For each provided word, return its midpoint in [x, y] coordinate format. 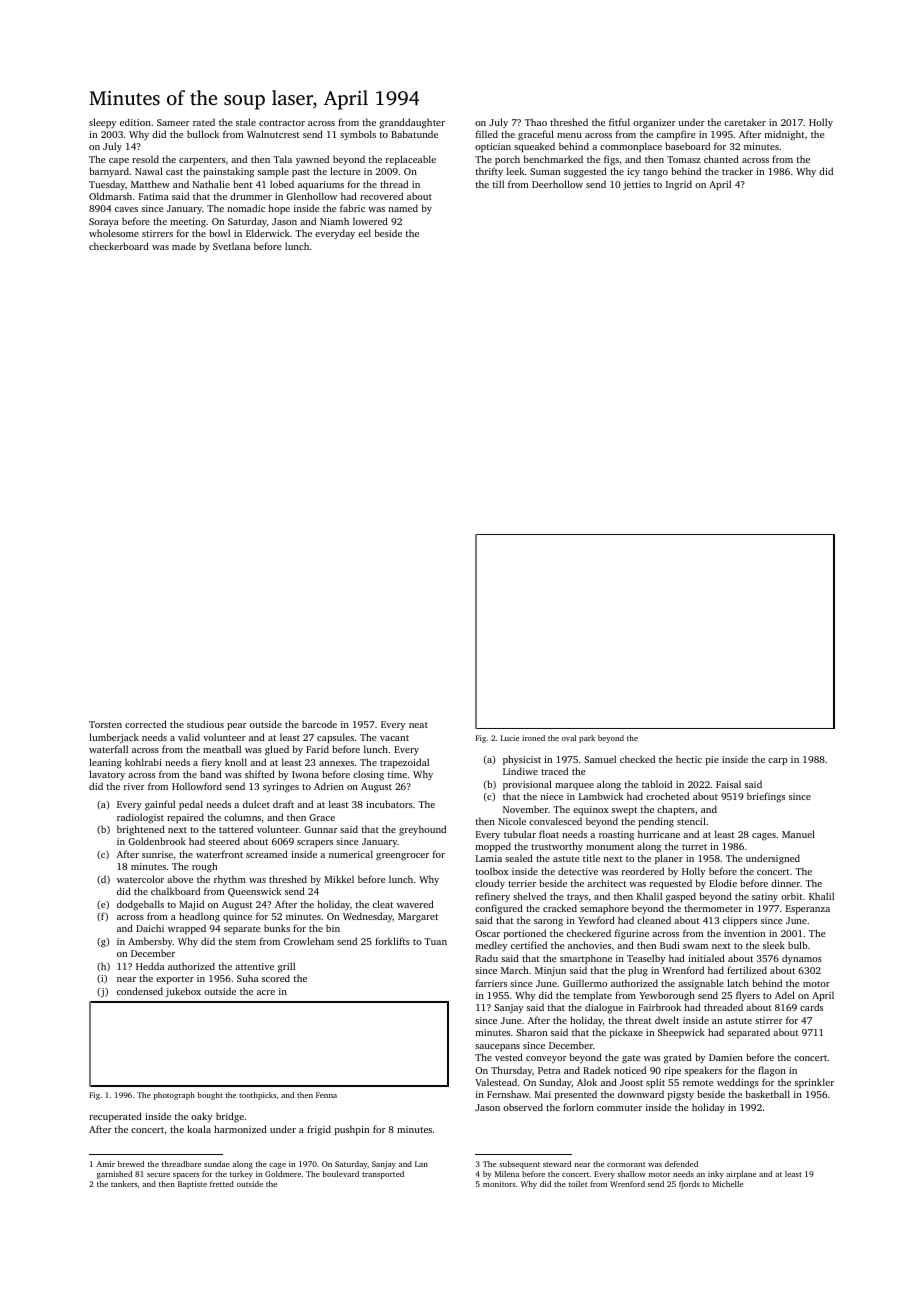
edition [135, 122]
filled [487, 134]
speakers [703, 1071]
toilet [578, 1184]
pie [712, 760]
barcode [319, 724]
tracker [737, 171]
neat [418, 725]
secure [158, 1175]
